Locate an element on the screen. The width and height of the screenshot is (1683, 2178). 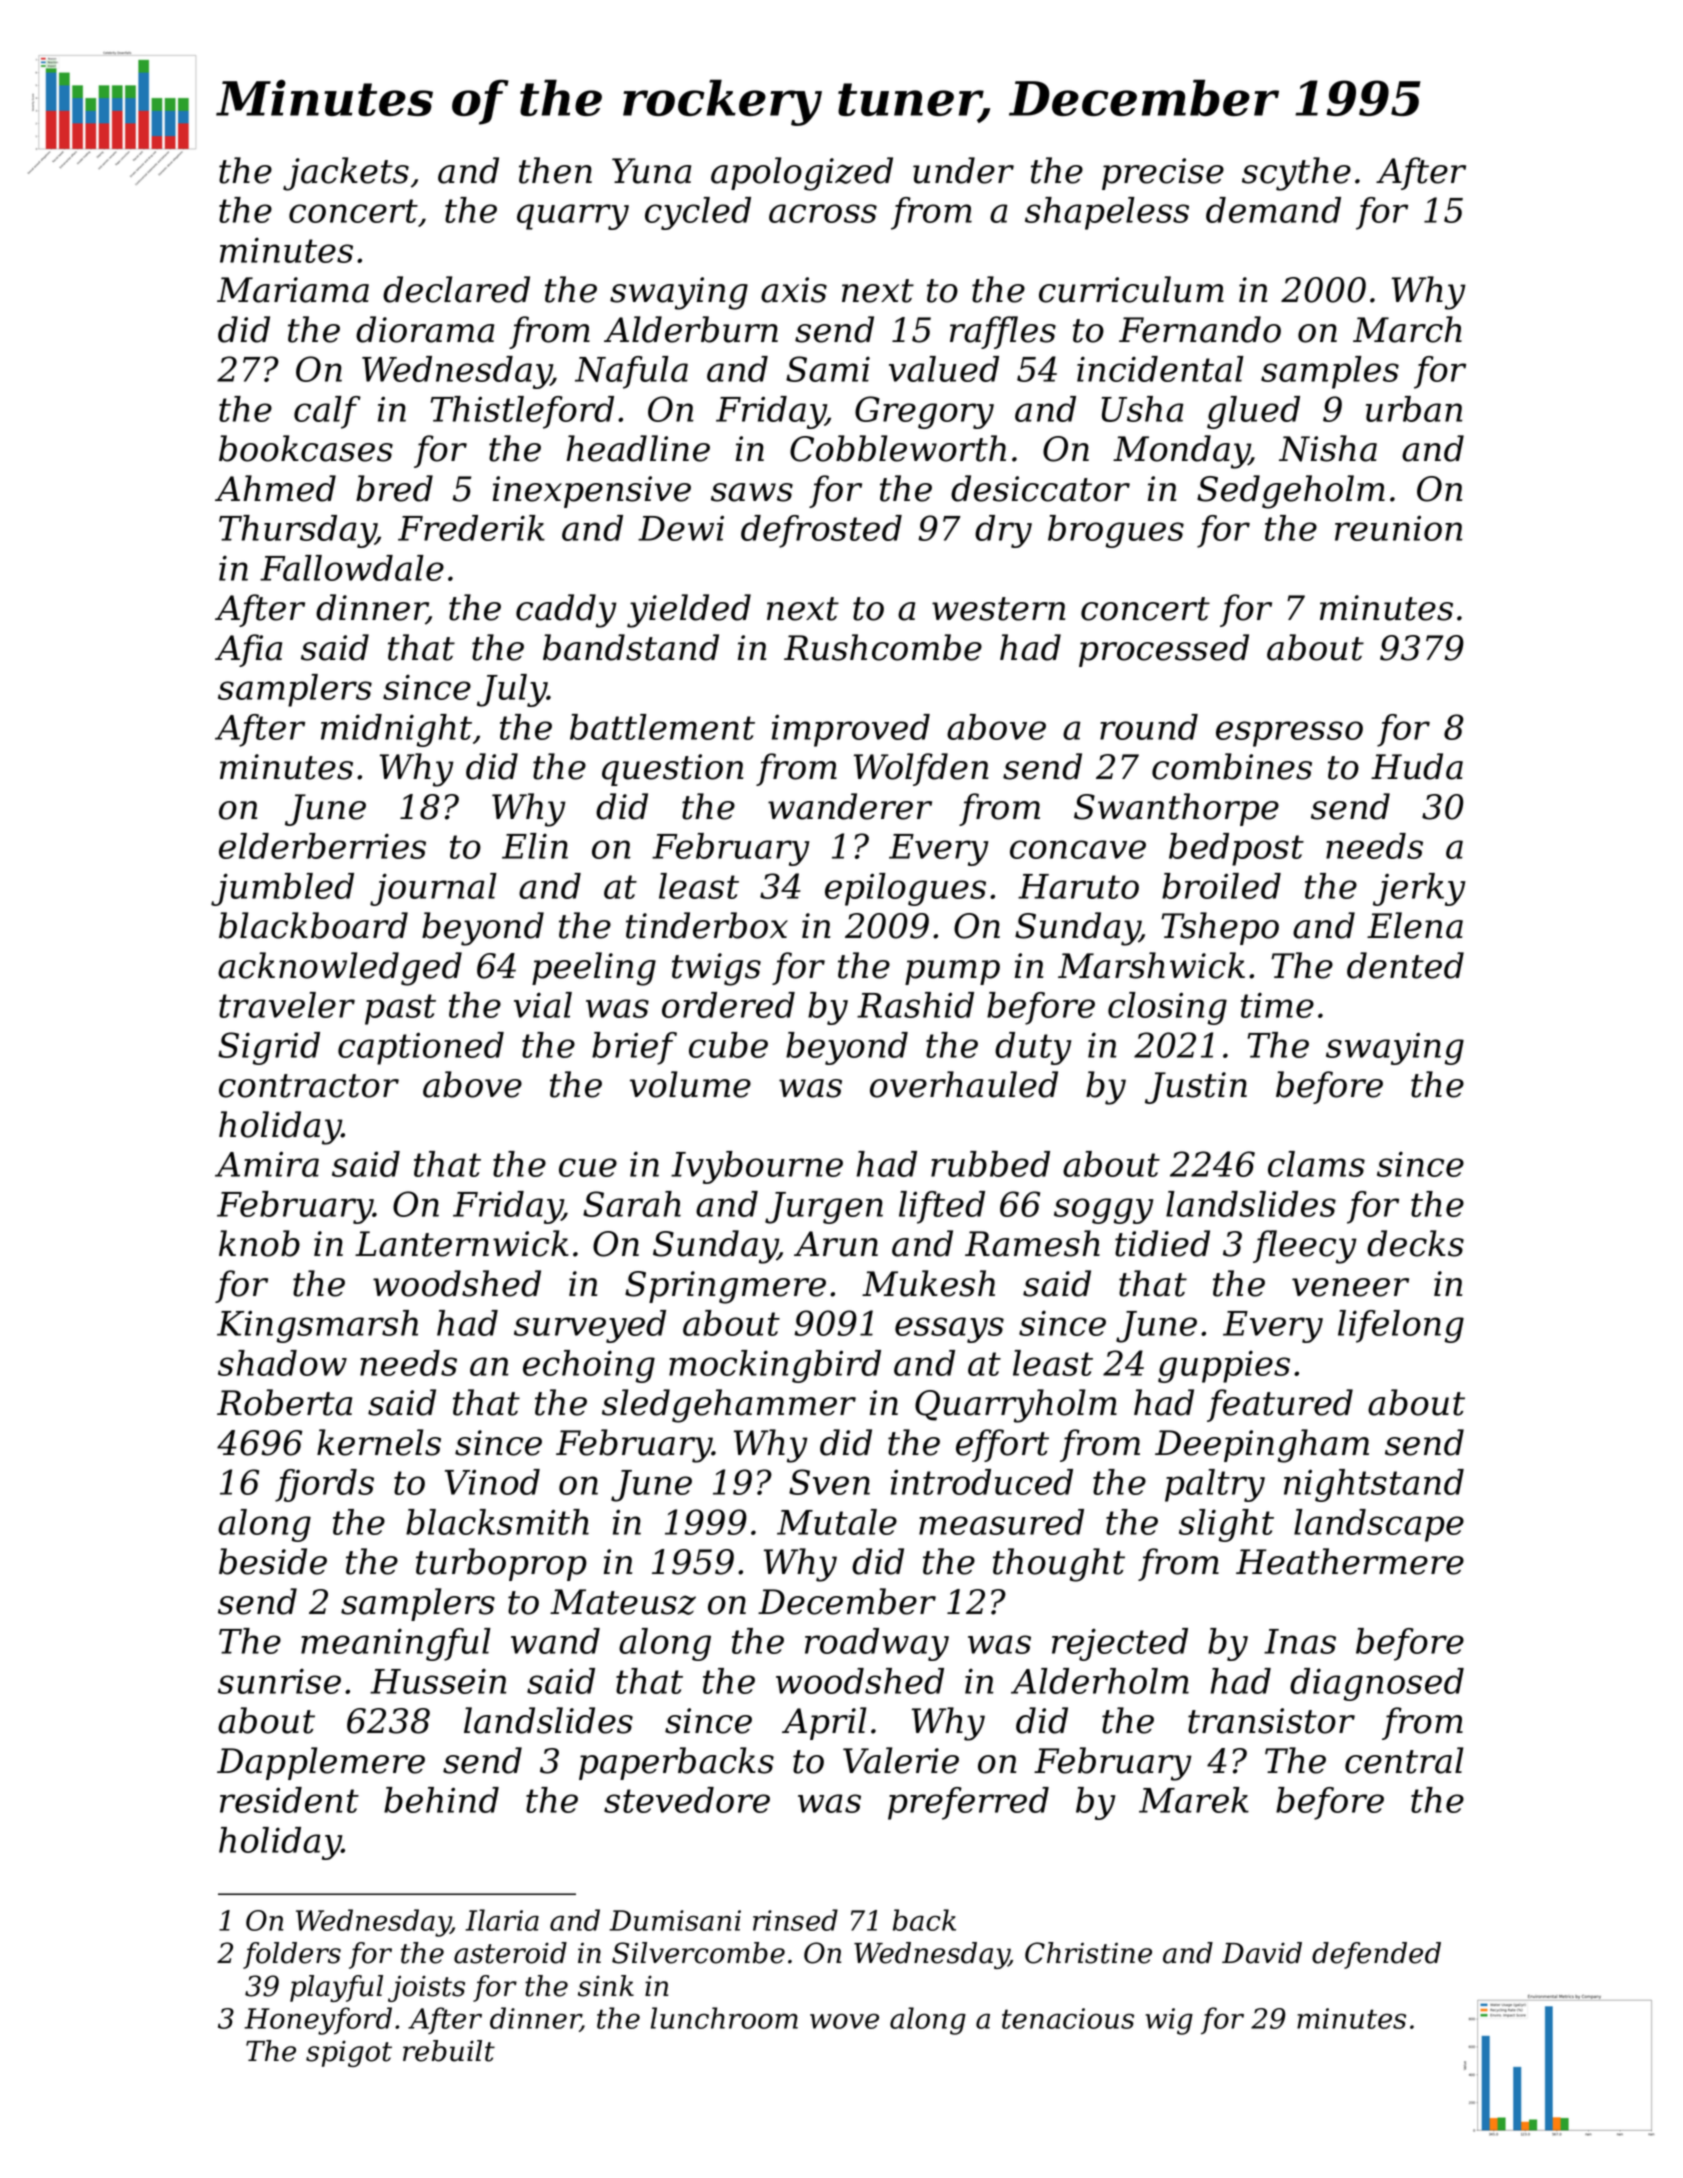
under is located at coordinates (963, 170).
